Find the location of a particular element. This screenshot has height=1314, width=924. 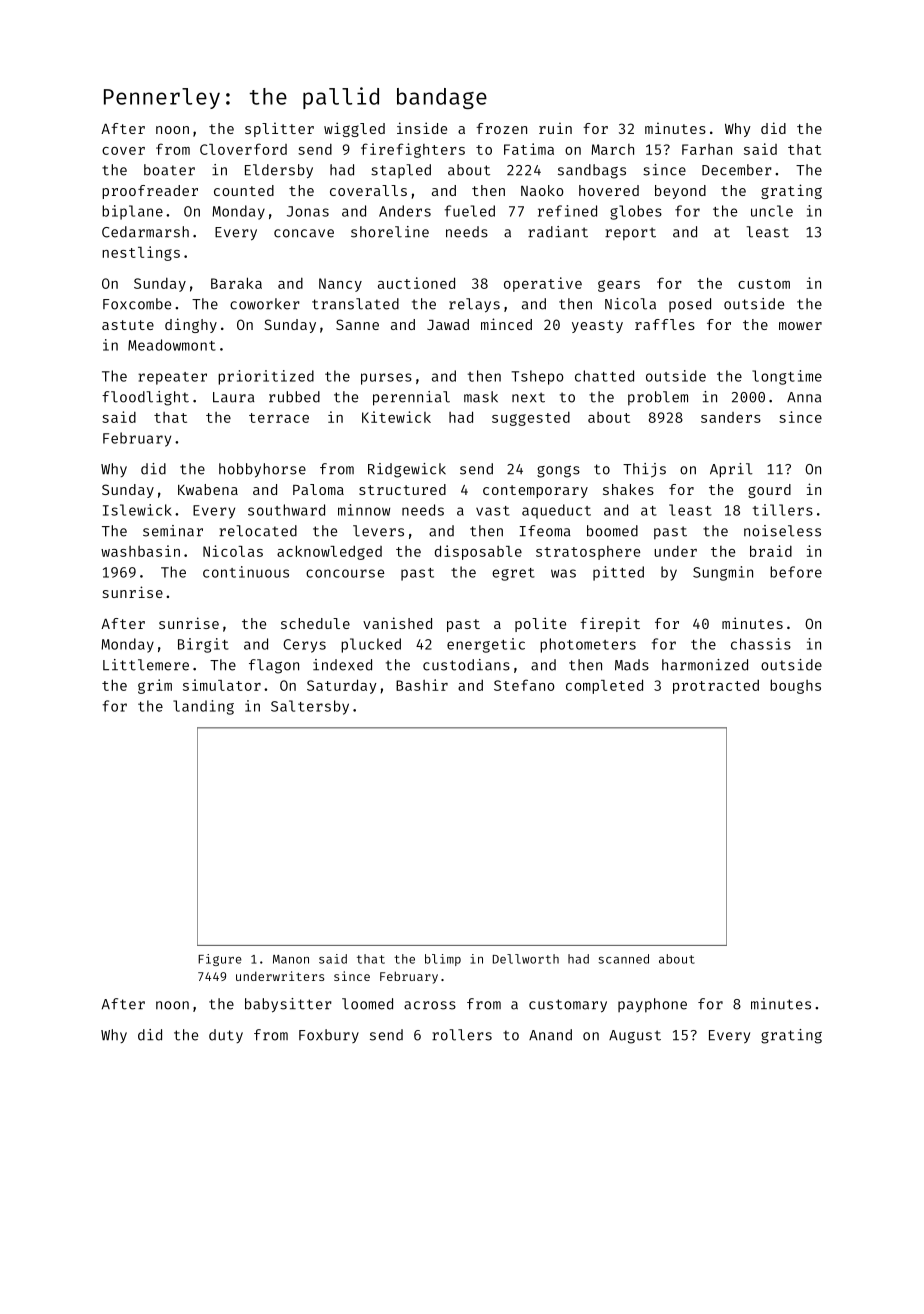

December is located at coordinates (737, 170).
